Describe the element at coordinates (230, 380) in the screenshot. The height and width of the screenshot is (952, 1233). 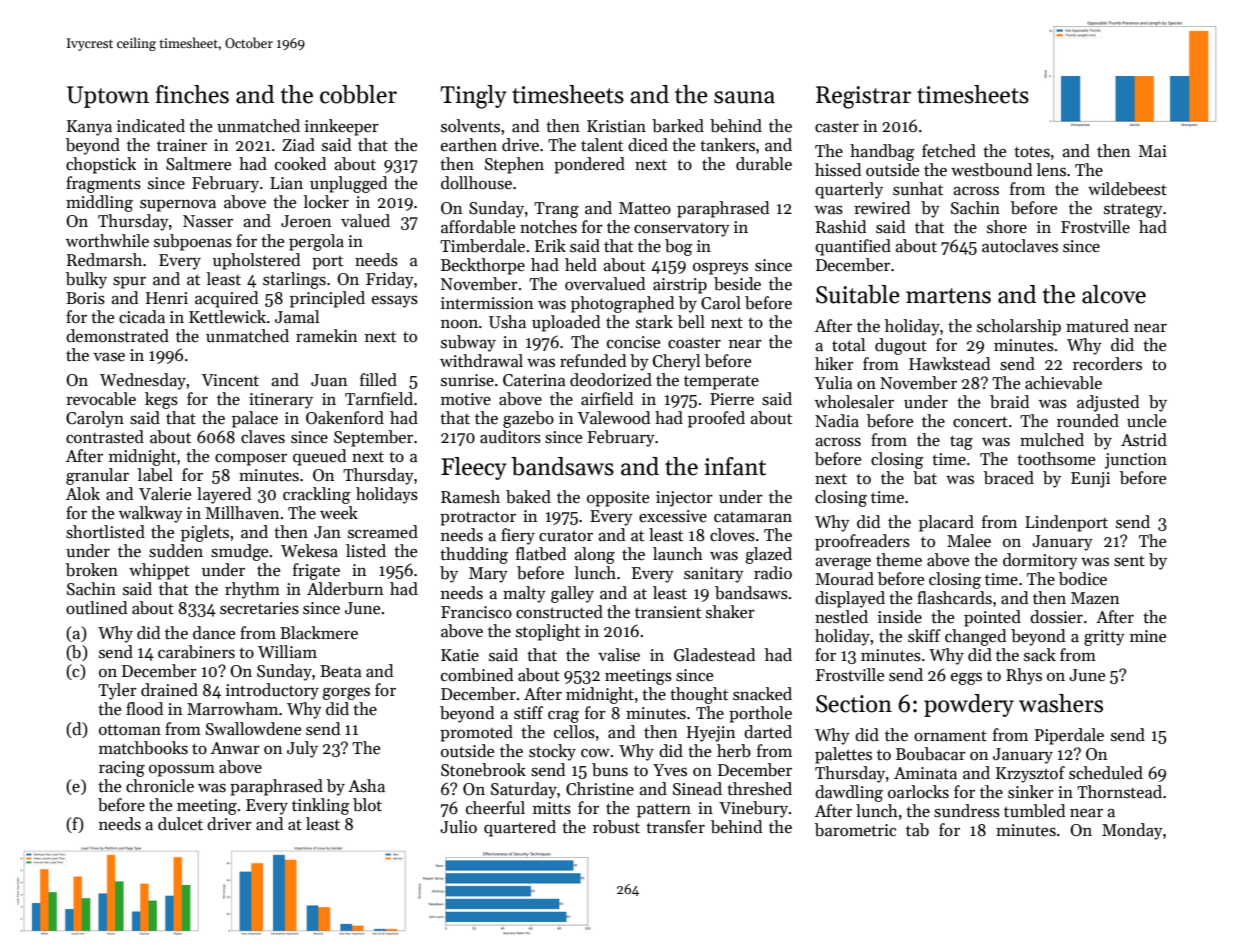
I see `Vincent` at that location.
